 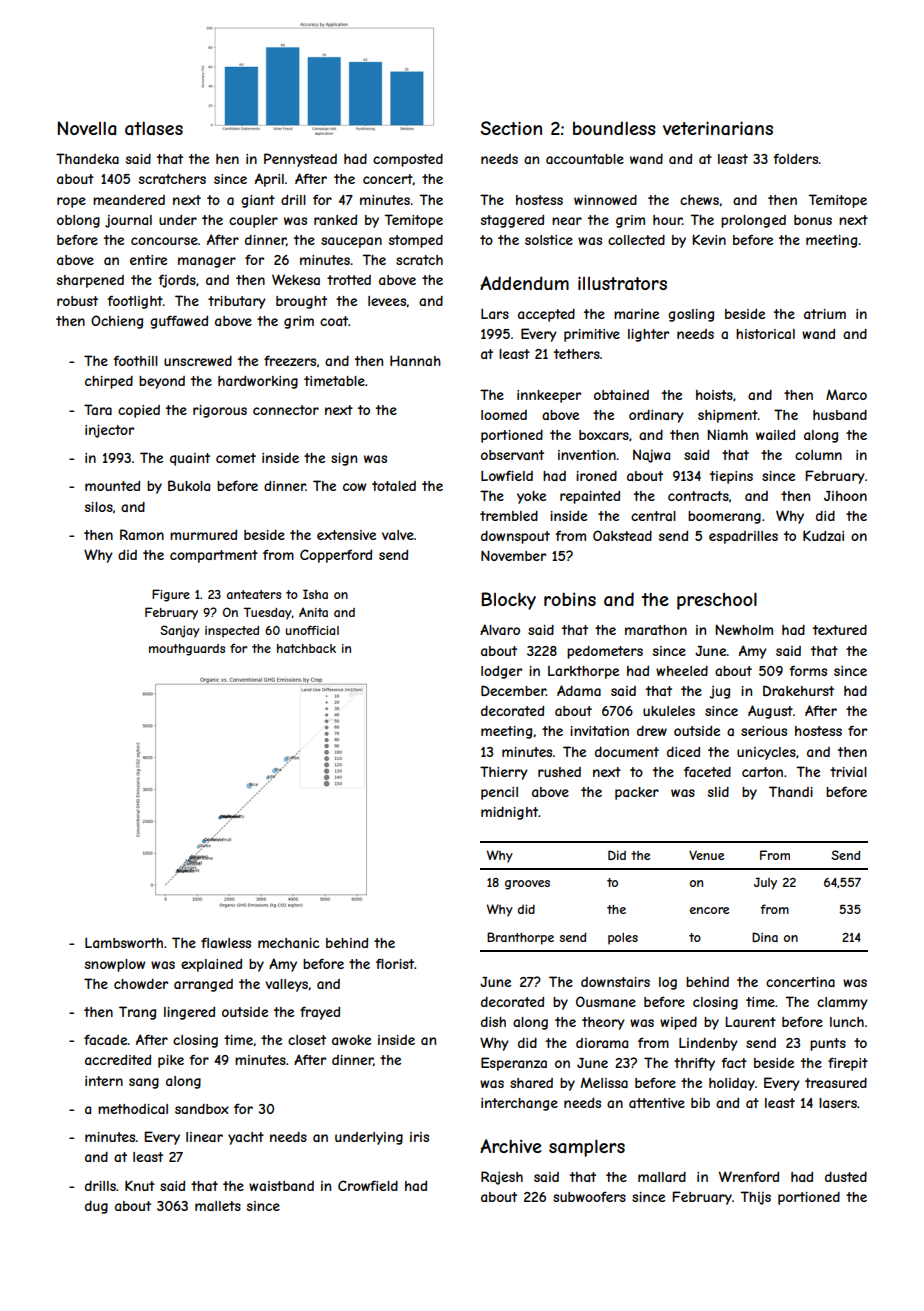 What do you see at coordinates (709, 910) in the screenshot?
I see `encore` at bounding box center [709, 910].
